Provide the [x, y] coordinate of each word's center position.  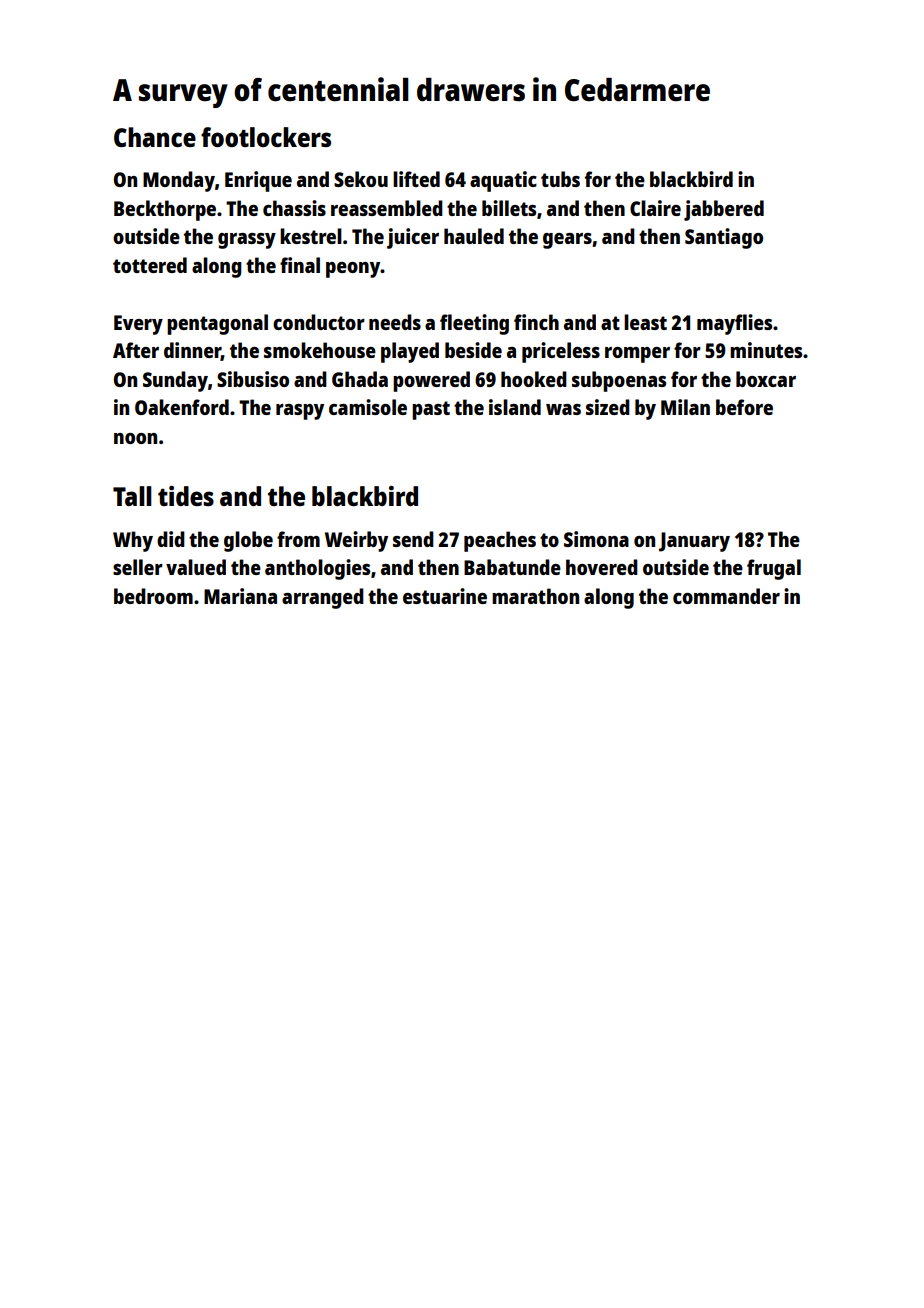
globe [248, 541]
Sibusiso [253, 379]
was [563, 409]
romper [637, 355]
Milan [685, 407]
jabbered [724, 210]
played [410, 352]
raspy [300, 412]
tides [186, 496]
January [694, 542]
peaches [500, 541]
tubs [560, 179]
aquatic [503, 181]
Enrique [258, 181]
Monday [179, 181]
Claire [655, 208]
